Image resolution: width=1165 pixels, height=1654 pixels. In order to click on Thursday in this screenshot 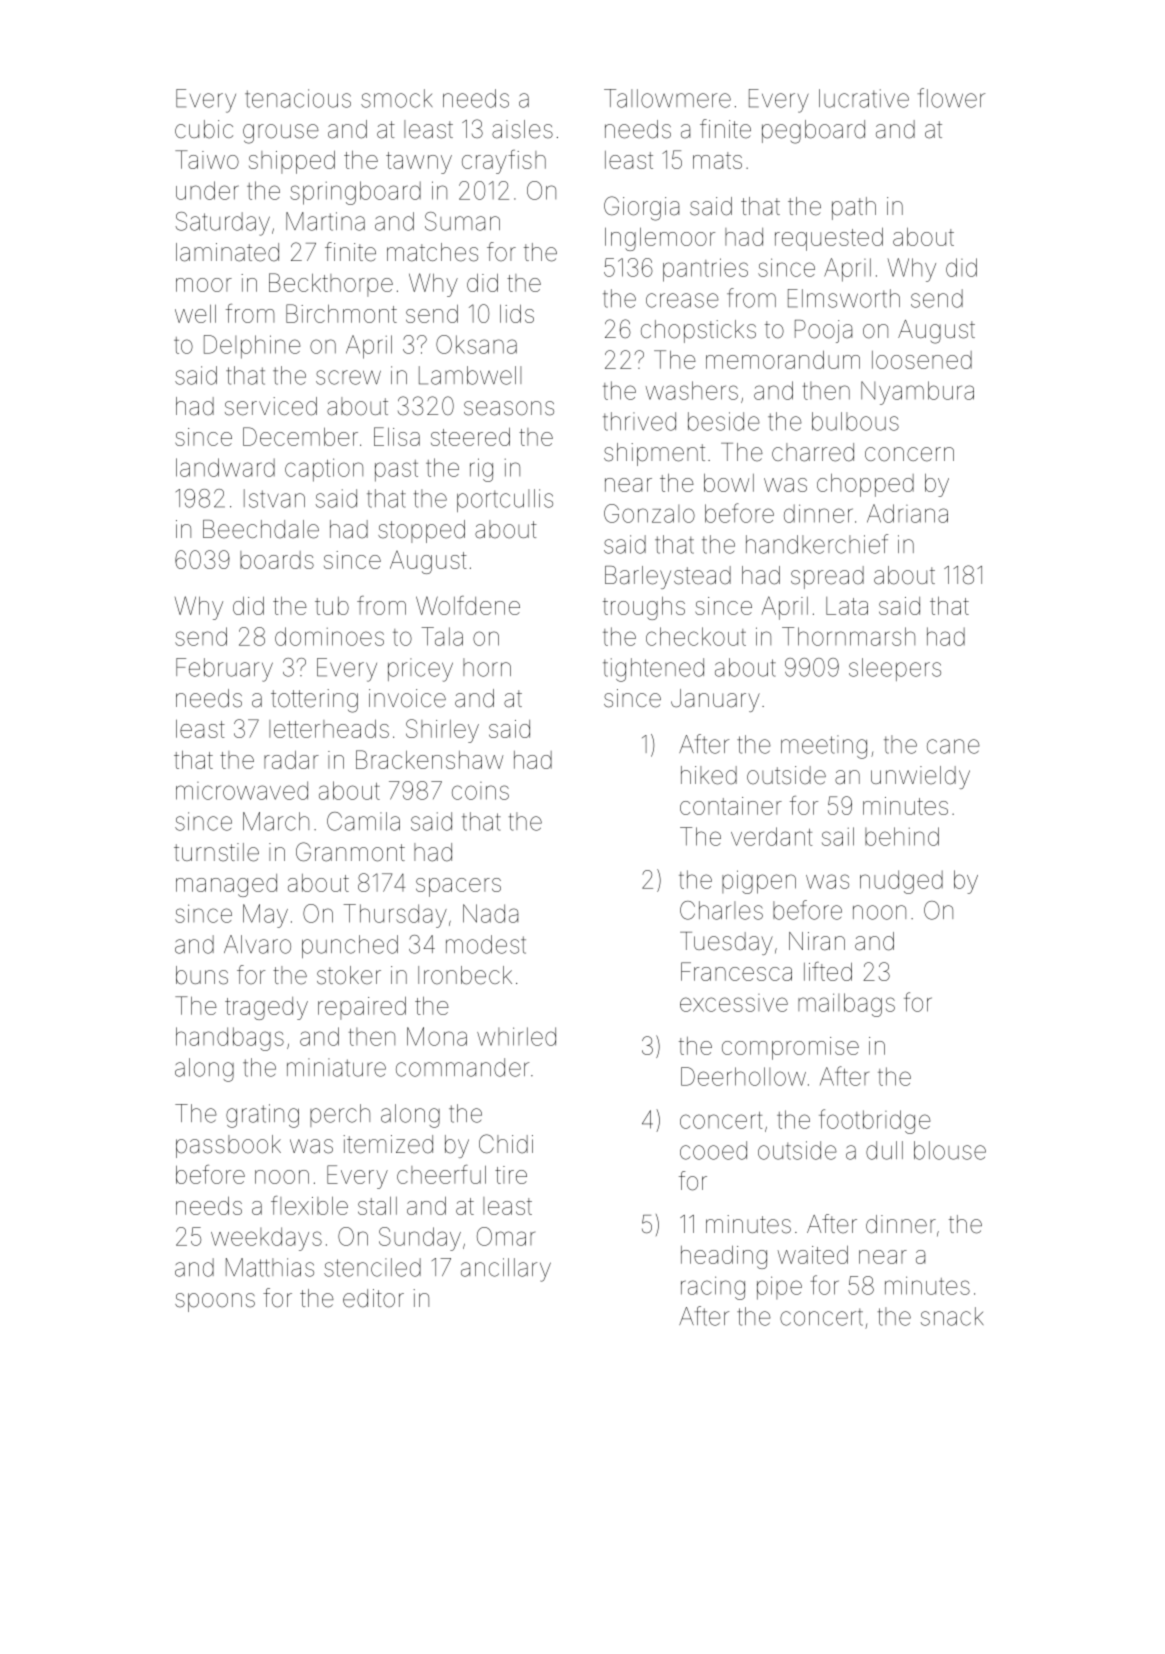, I will do `click(395, 916)`.
